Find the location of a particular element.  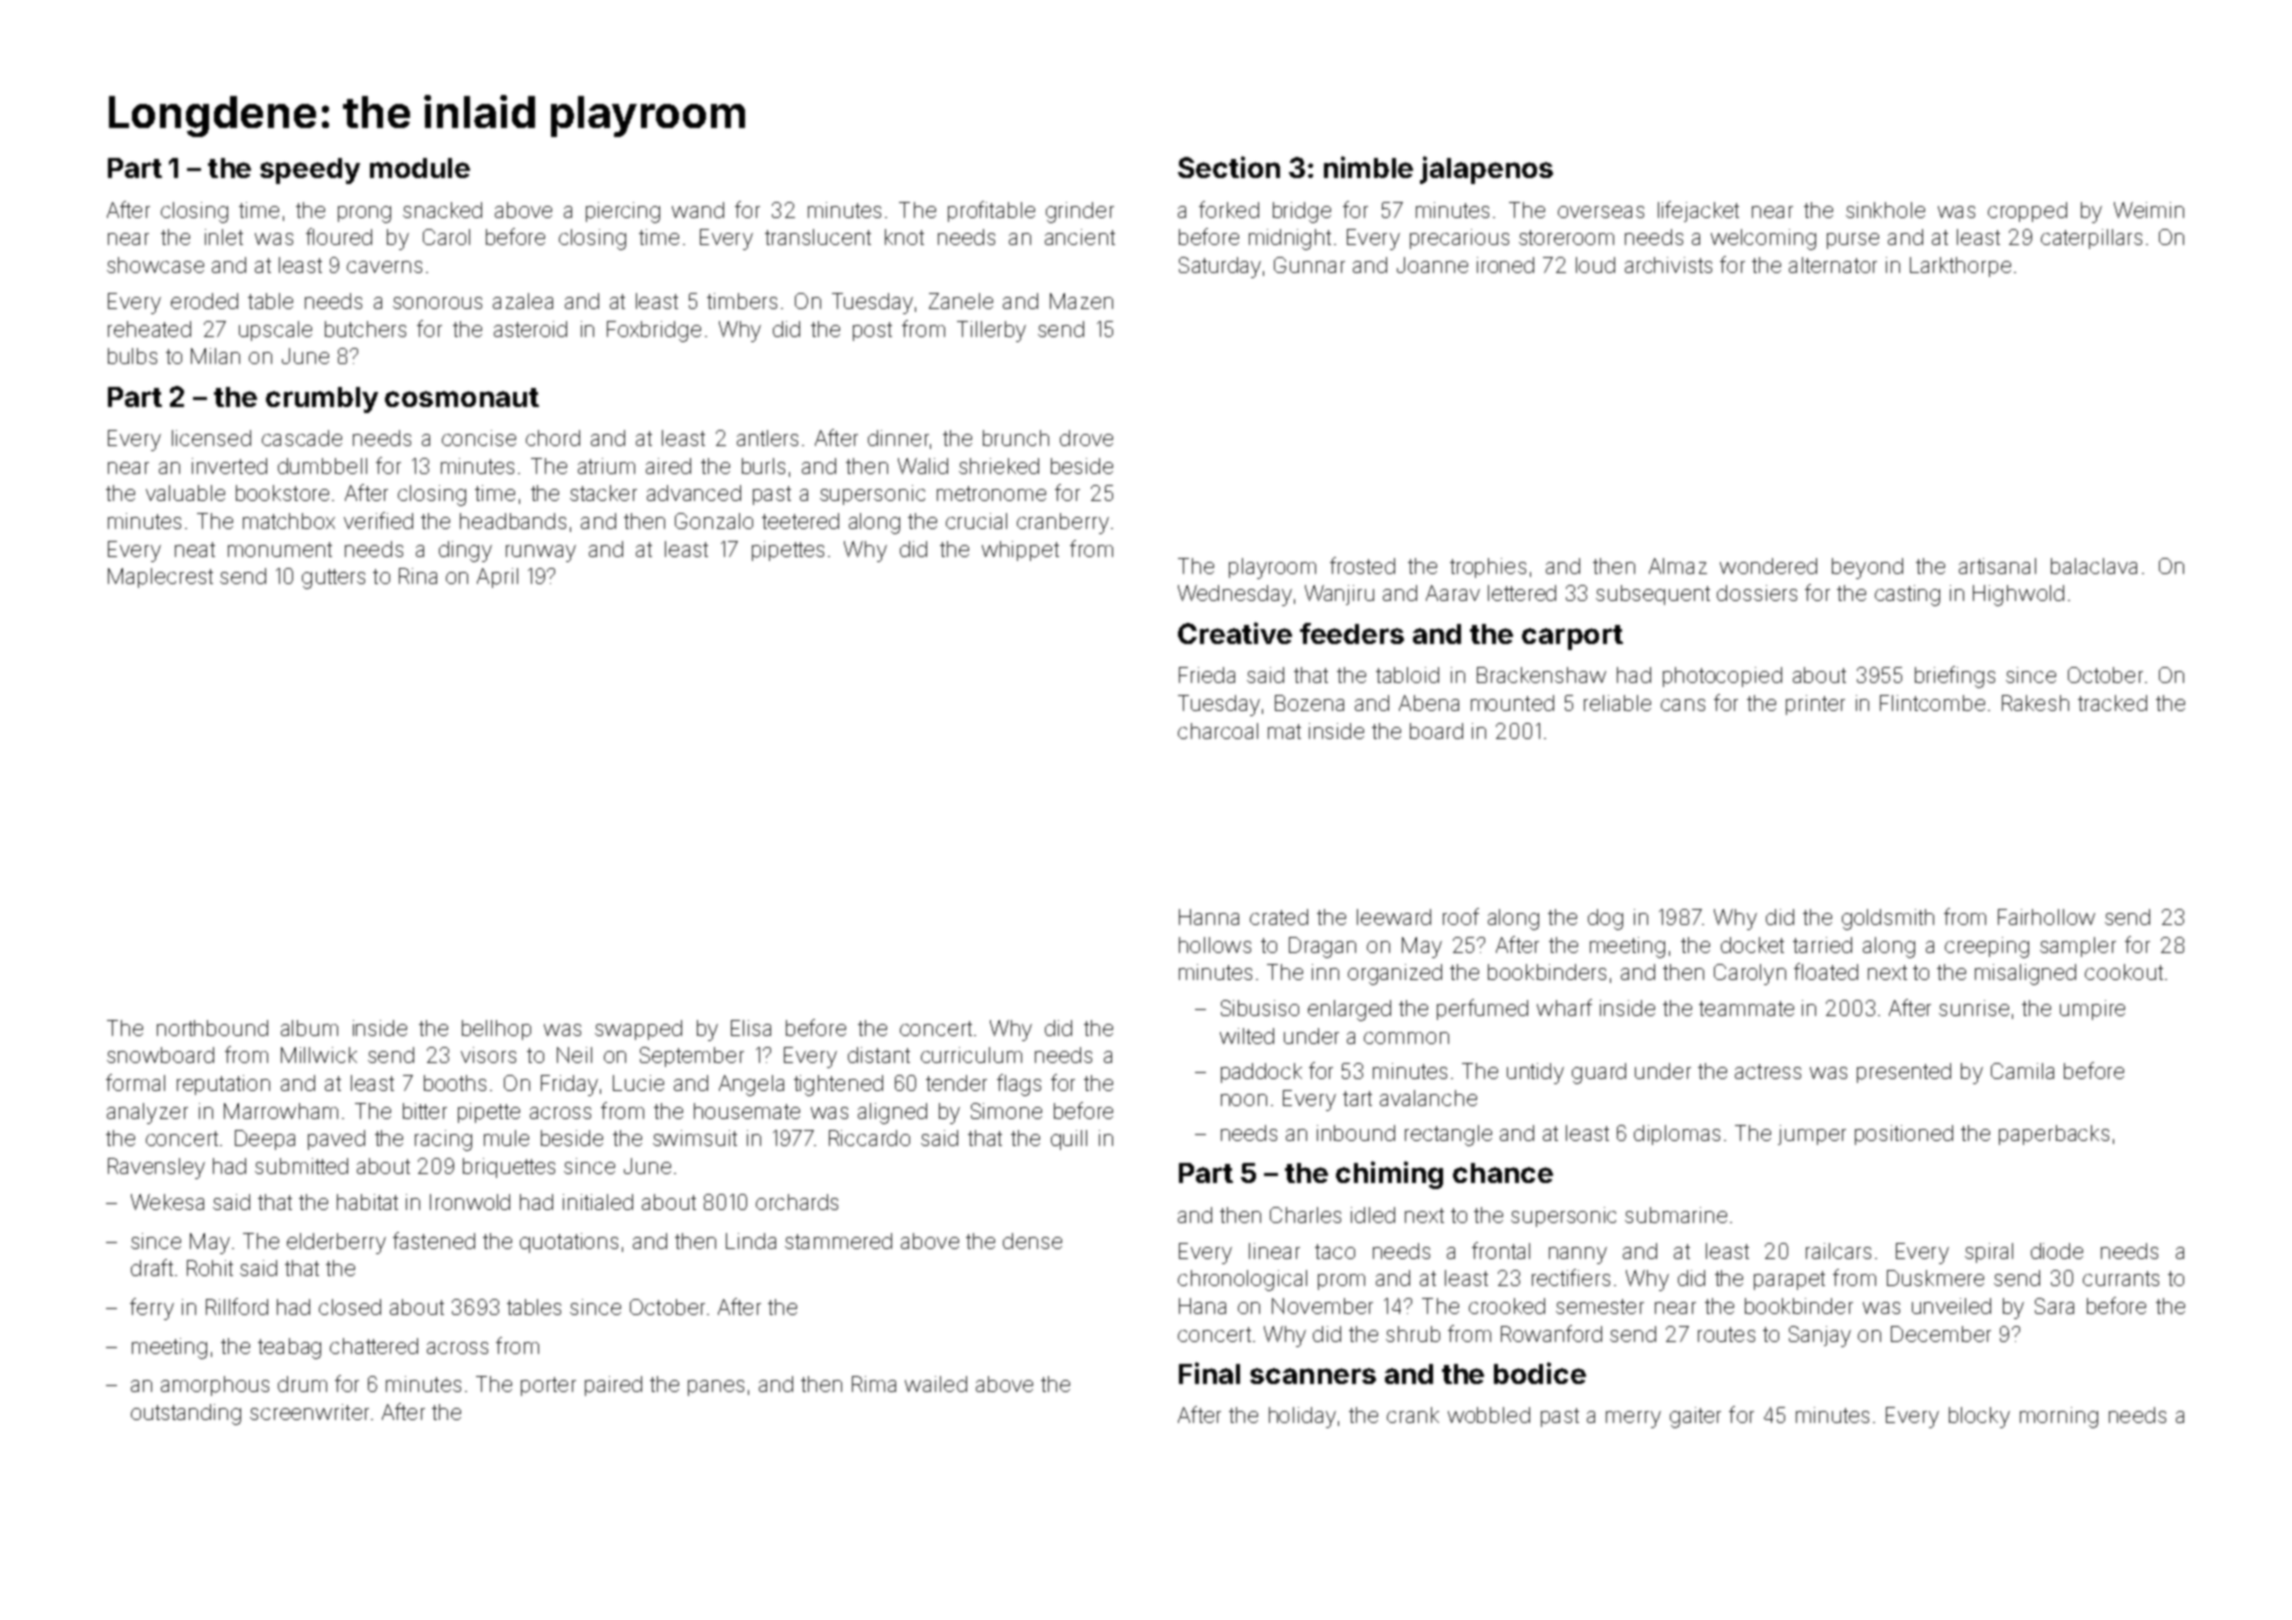

neat is located at coordinates (195, 549).
